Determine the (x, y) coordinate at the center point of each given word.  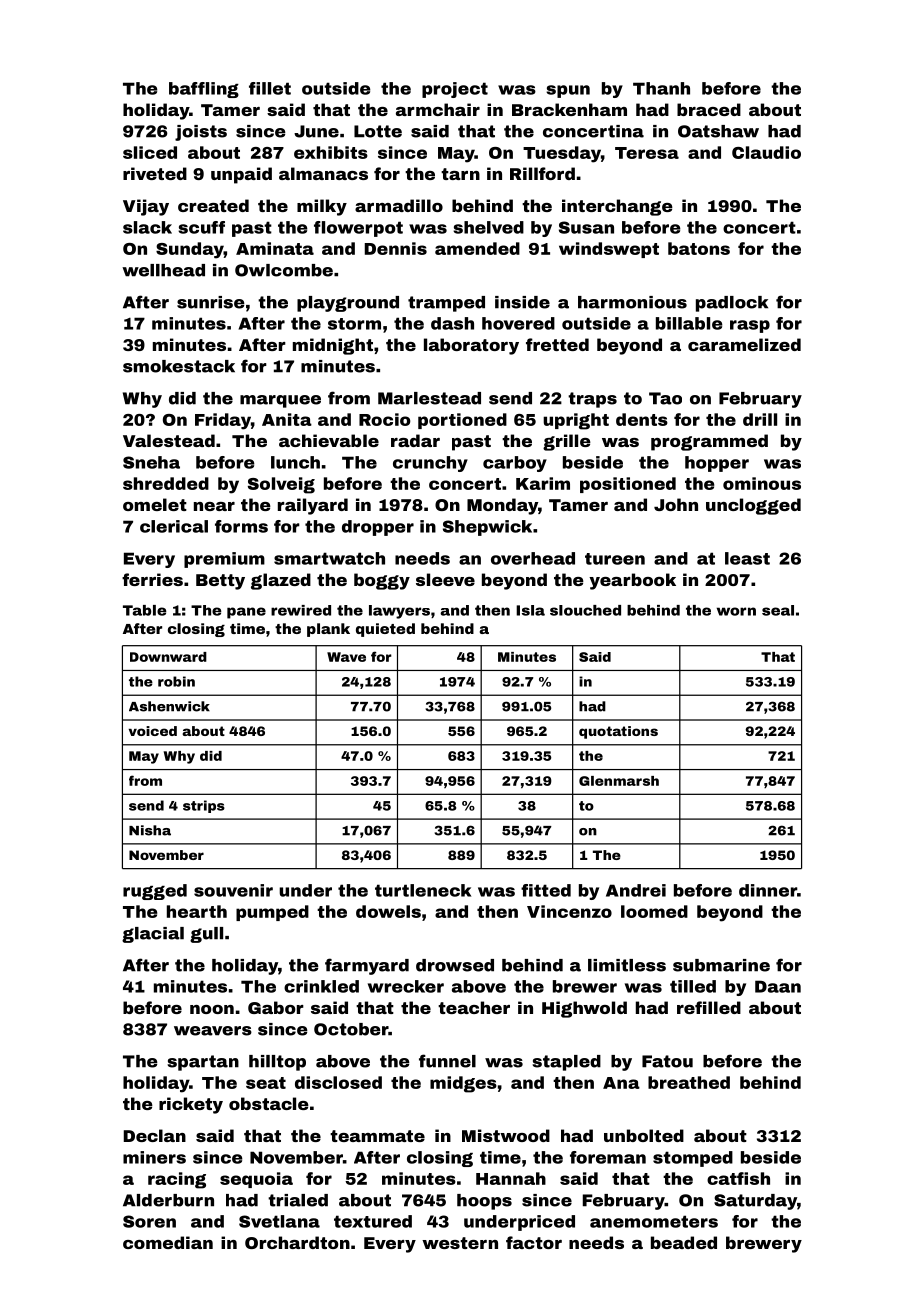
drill (760, 419)
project (455, 90)
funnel (447, 1061)
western (460, 1243)
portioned (462, 421)
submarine (721, 965)
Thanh (661, 88)
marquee (280, 401)
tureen (615, 559)
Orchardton (297, 1242)
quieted (385, 630)
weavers (213, 1031)
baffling (204, 90)
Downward (168, 657)
